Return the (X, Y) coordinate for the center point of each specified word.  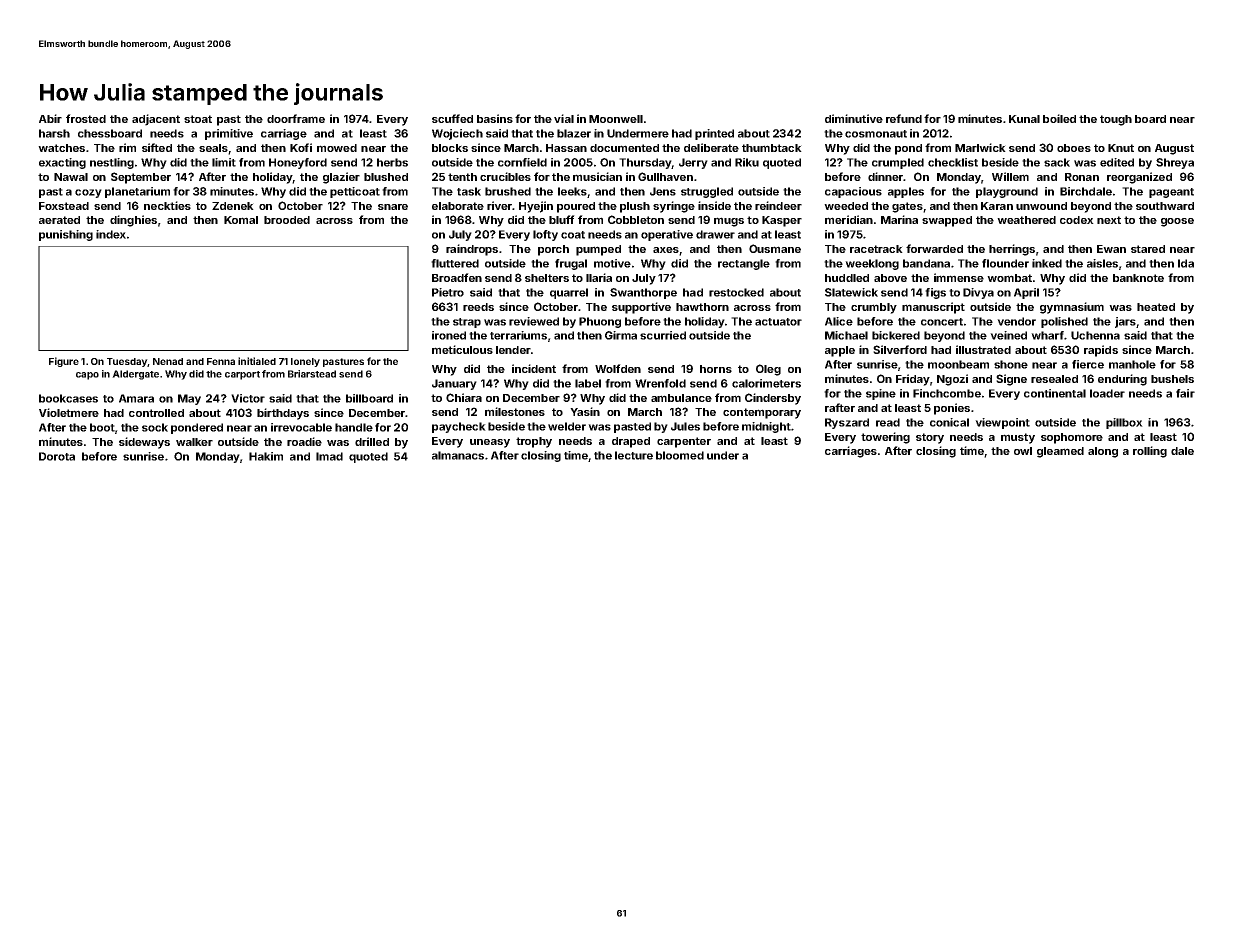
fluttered (455, 263)
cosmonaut (876, 134)
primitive (229, 134)
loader (1107, 393)
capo (87, 376)
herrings (1012, 250)
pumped (598, 250)
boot (102, 427)
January (454, 384)
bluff (562, 219)
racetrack (876, 249)
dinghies (133, 221)
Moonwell (616, 119)
